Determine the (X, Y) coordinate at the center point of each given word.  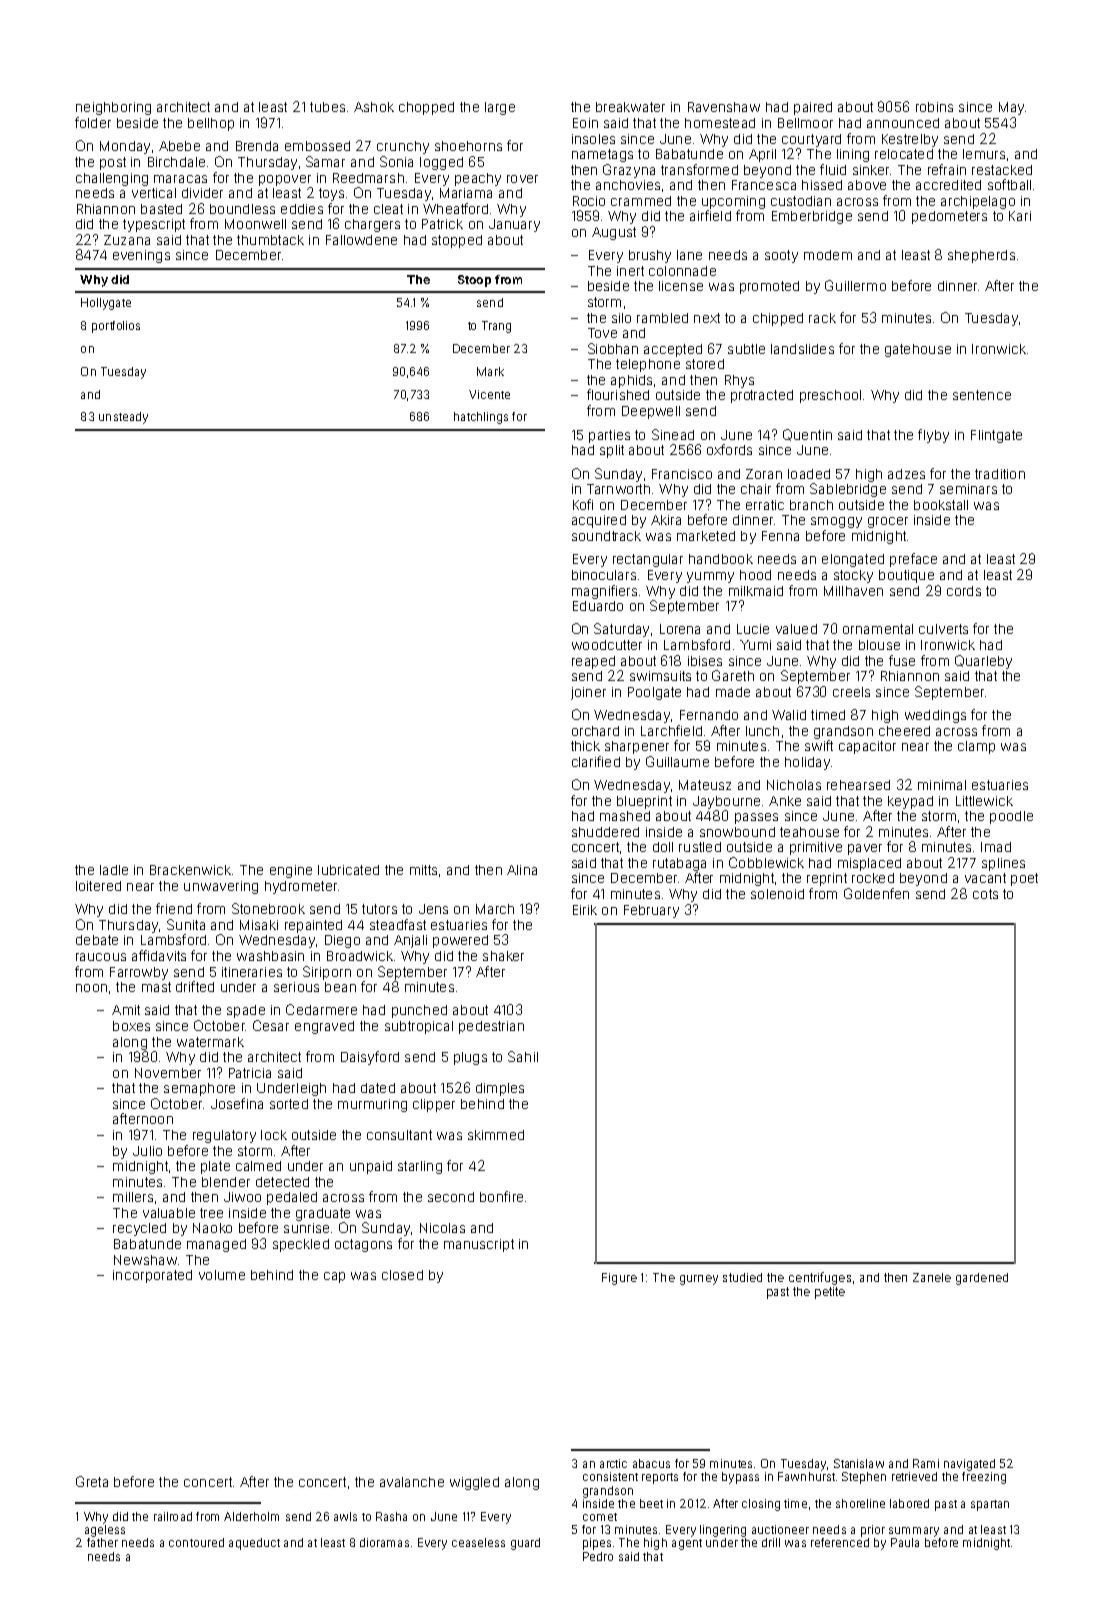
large (500, 108)
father (102, 1542)
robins (934, 107)
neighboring (113, 108)
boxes (131, 1026)
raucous (101, 957)
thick (585, 746)
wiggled (474, 1483)
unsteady (123, 418)
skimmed (496, 1135)
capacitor (867, 747)
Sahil (523, 1056)
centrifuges (820, 1278)
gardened (982, 1279)
